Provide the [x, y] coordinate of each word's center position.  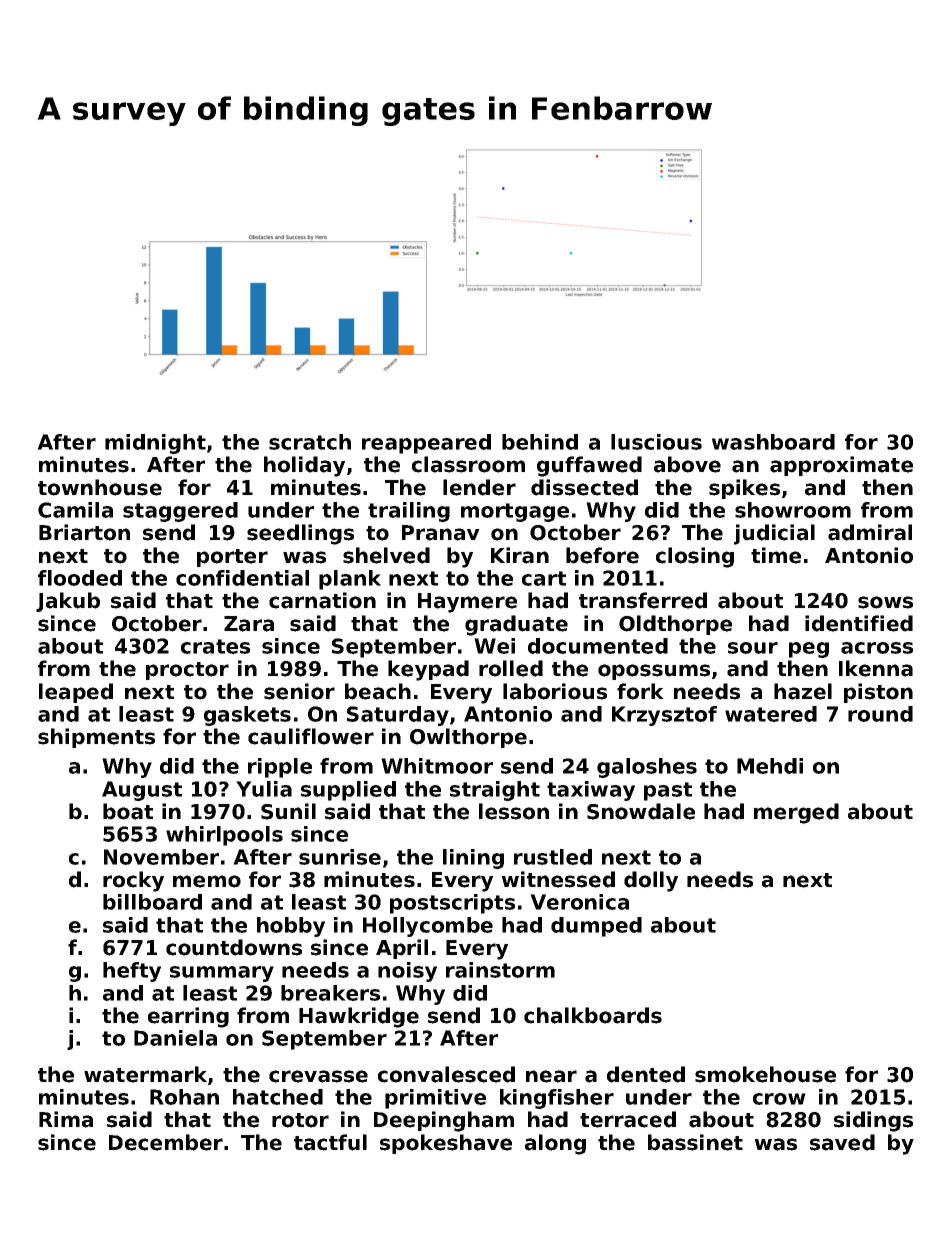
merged [796, 813]
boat [128, 811]
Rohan [184, 1097]
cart [544, 578]
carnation [322, 600]
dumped [596, 927]
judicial [774, 534]
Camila [75, 510]
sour [753, 648]
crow [779, 1099]
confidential [242, 578]
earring [188, 1017]
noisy [407, 972]
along [555, 1144]
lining [473, 859]
